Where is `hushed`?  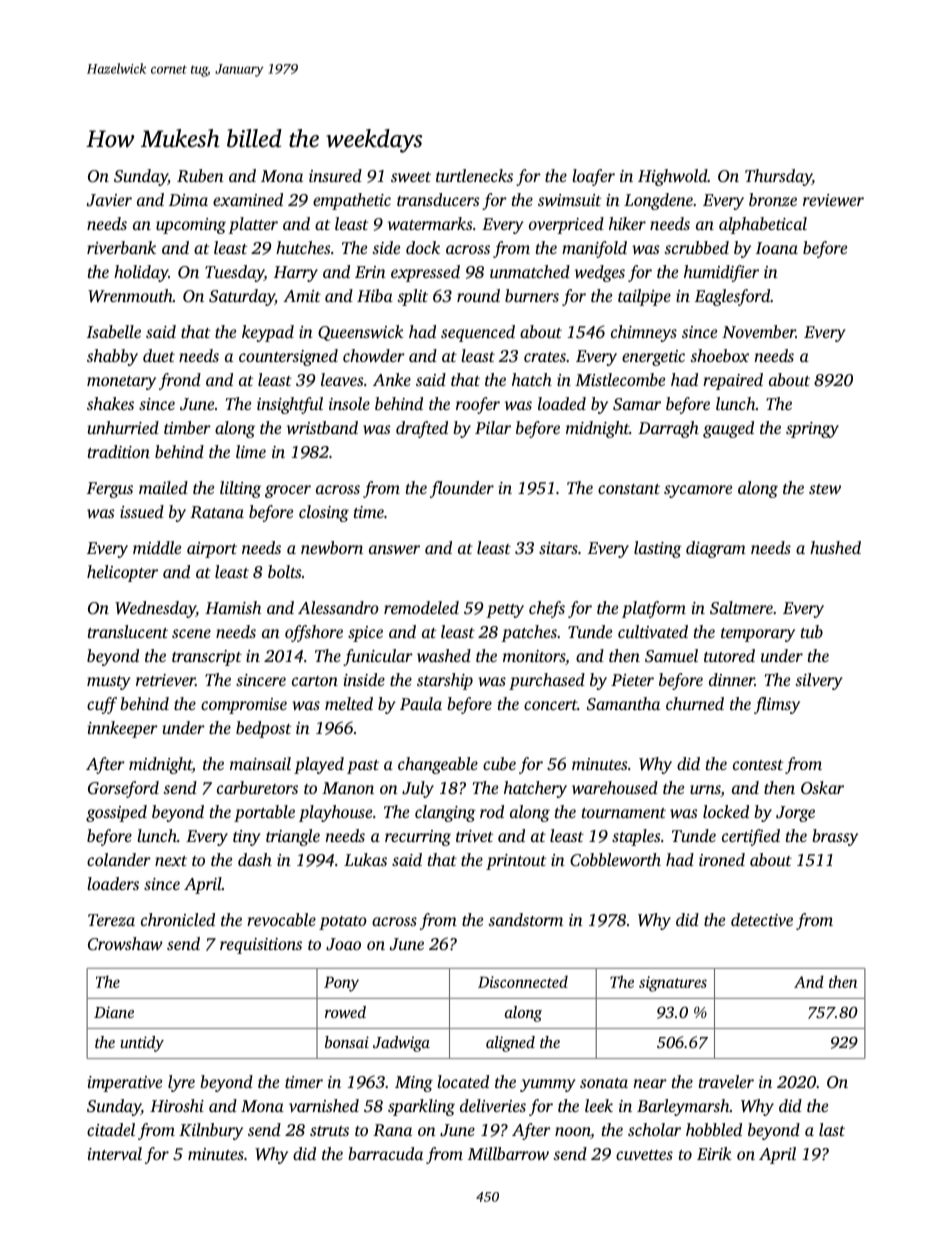 hushed is located at coordinates (835, 547).
